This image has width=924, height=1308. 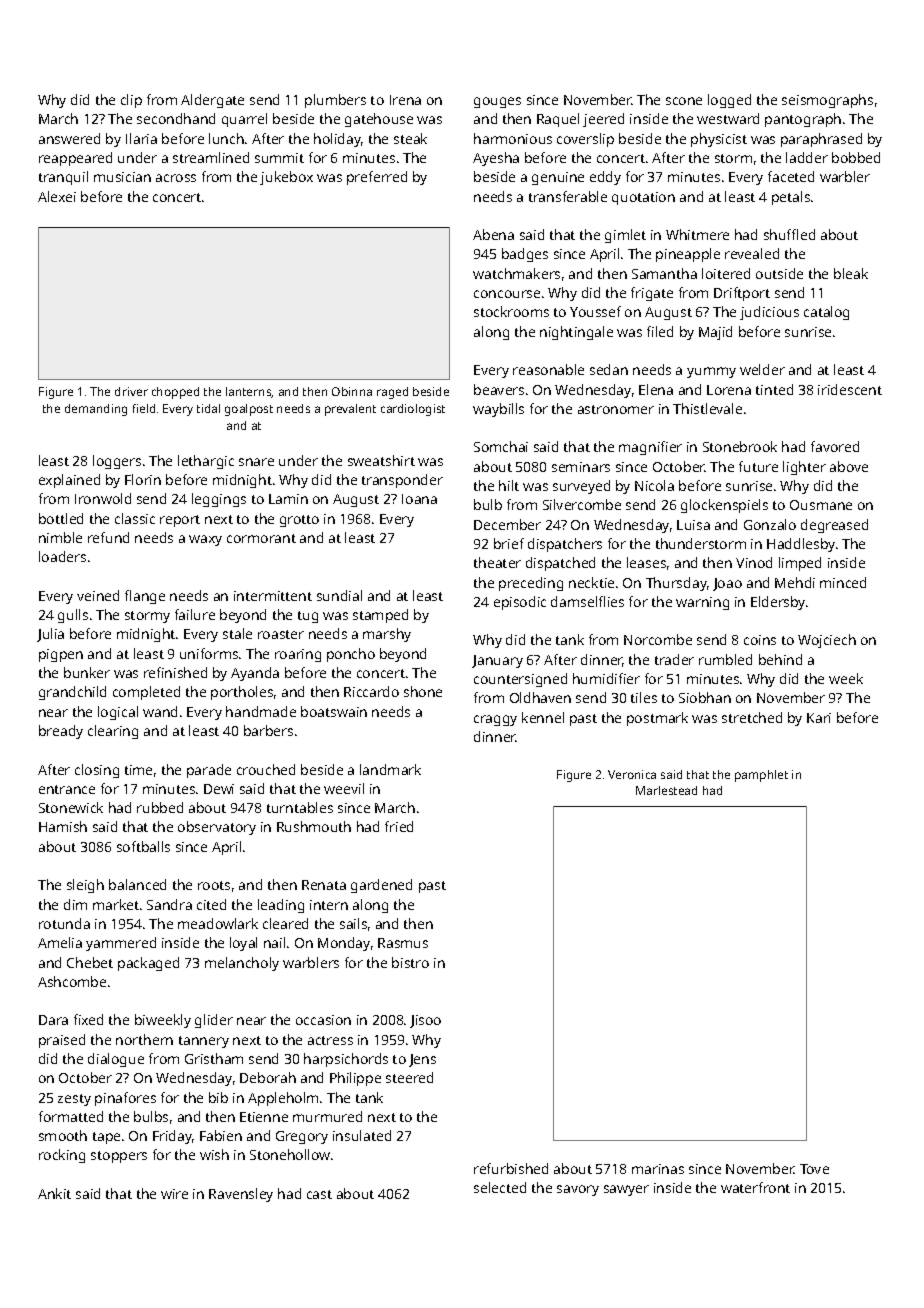 I want to click on gouges, so click(x=497, y=102).
